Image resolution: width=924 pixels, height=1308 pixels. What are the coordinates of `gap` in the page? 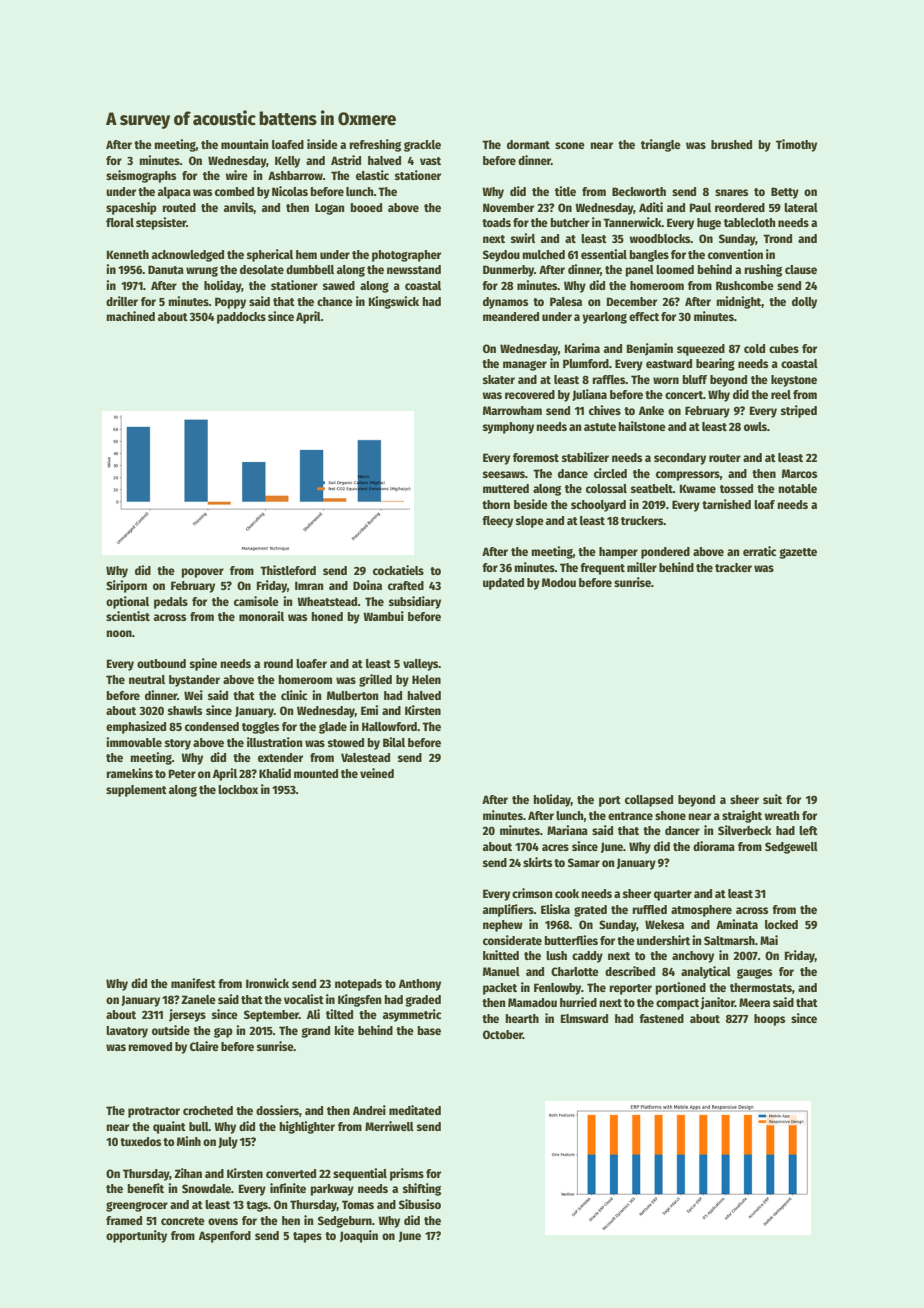 It's located at (223, 1033).
